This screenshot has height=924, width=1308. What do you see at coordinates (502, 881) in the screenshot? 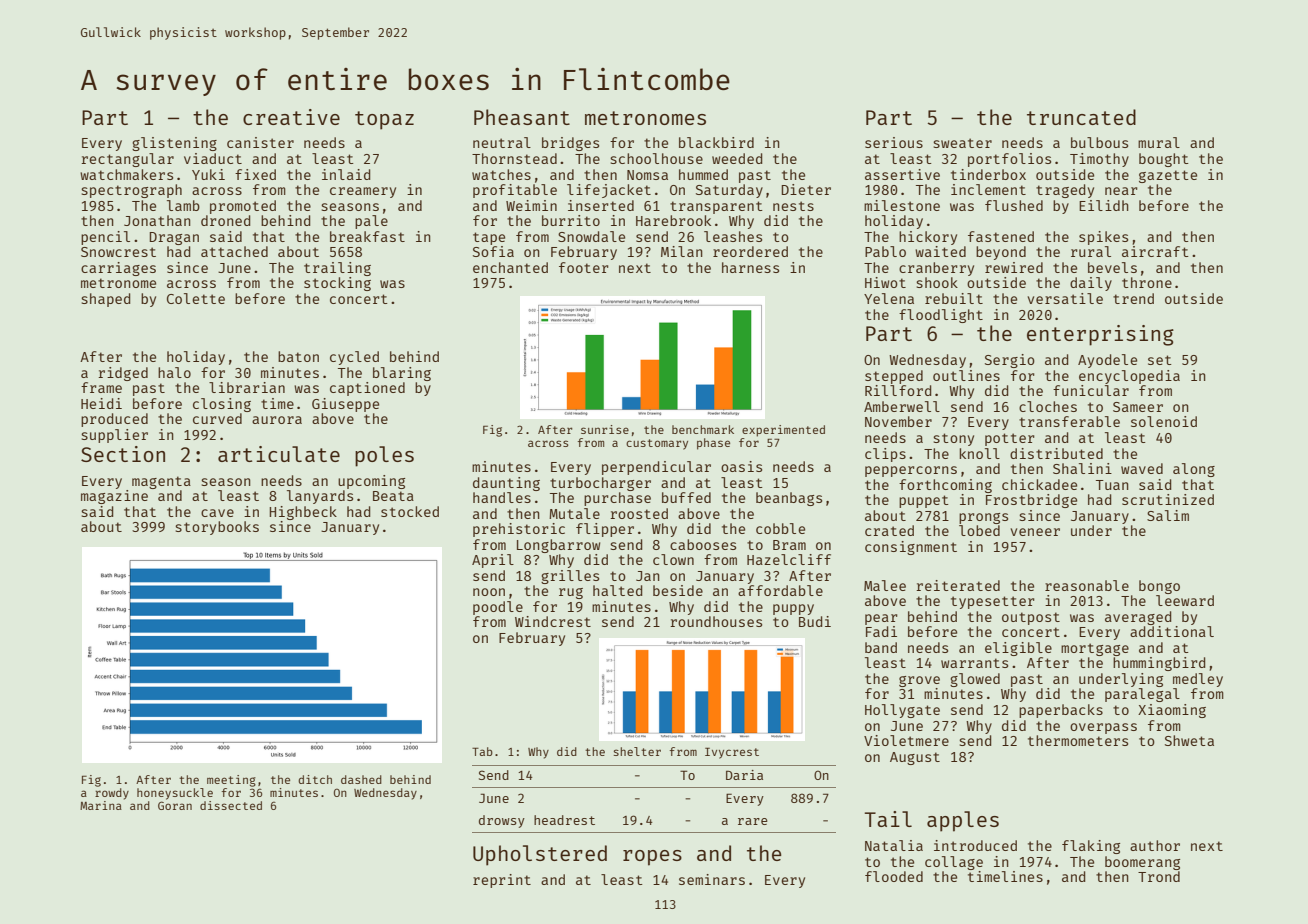
I see `reprint` at bounding box center [502, 881].
